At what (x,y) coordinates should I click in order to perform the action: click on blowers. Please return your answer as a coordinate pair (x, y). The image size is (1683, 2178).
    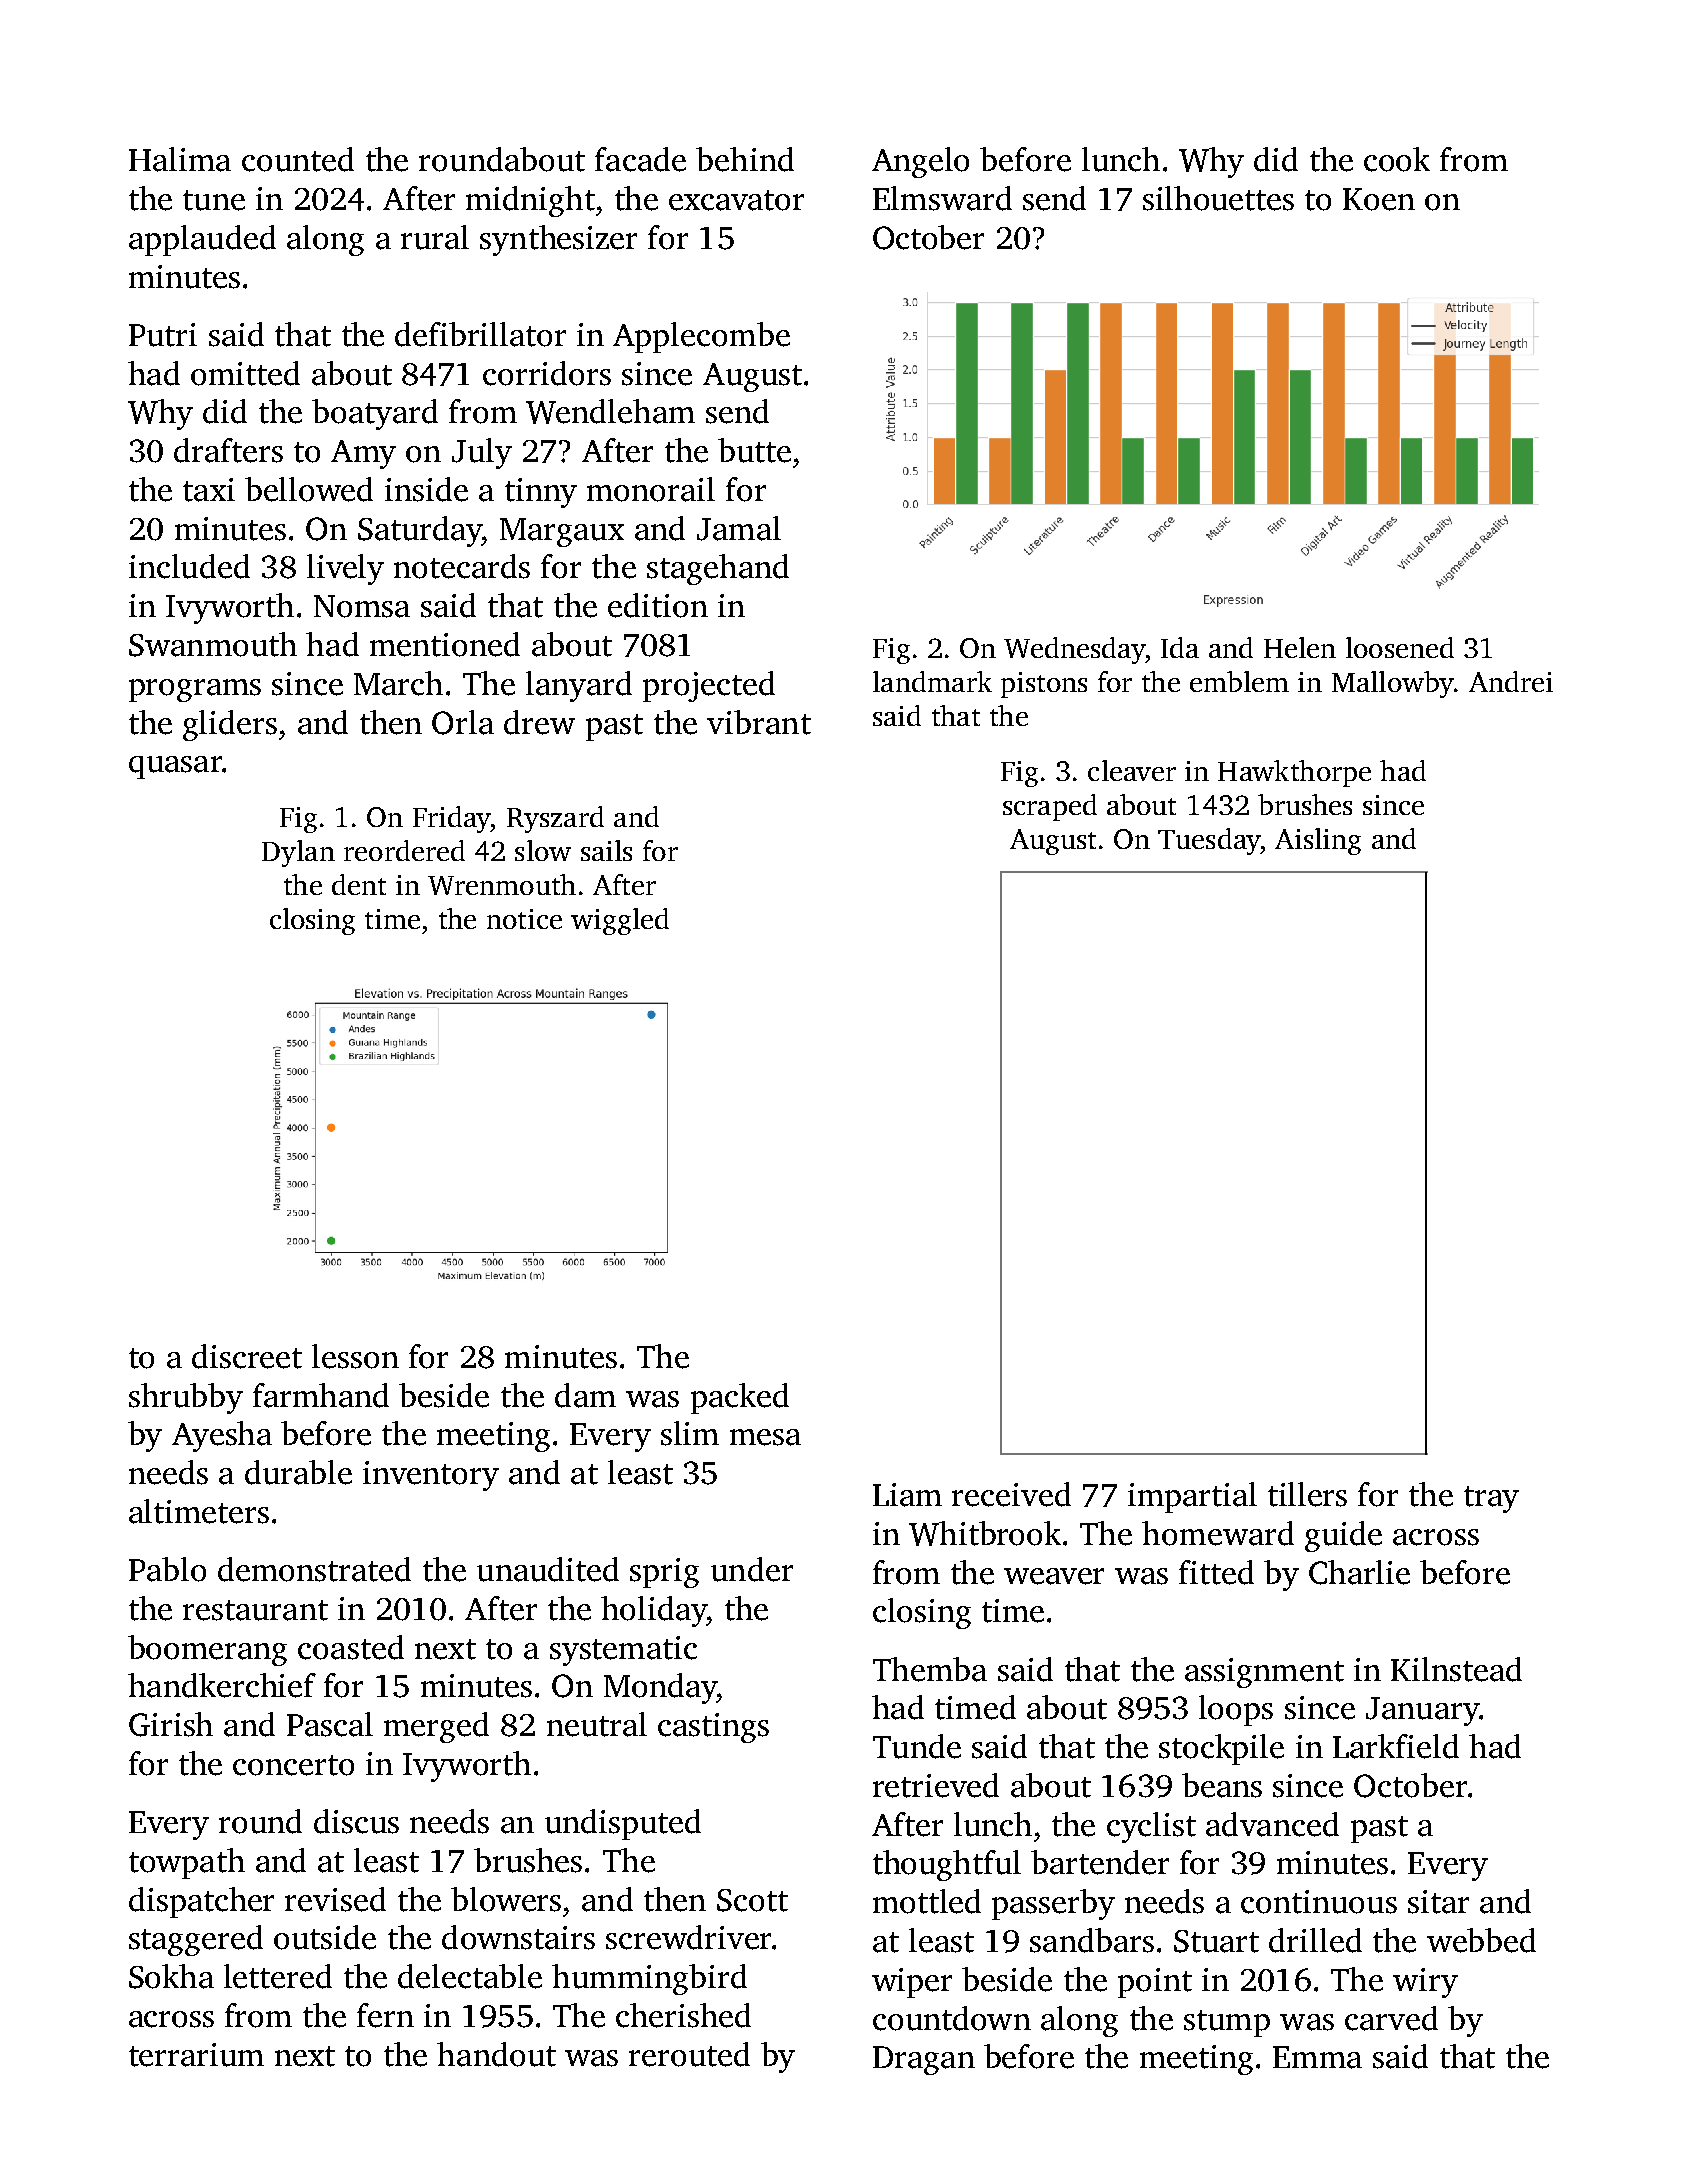
    Looking at the image, I should click on (506, 1899).
